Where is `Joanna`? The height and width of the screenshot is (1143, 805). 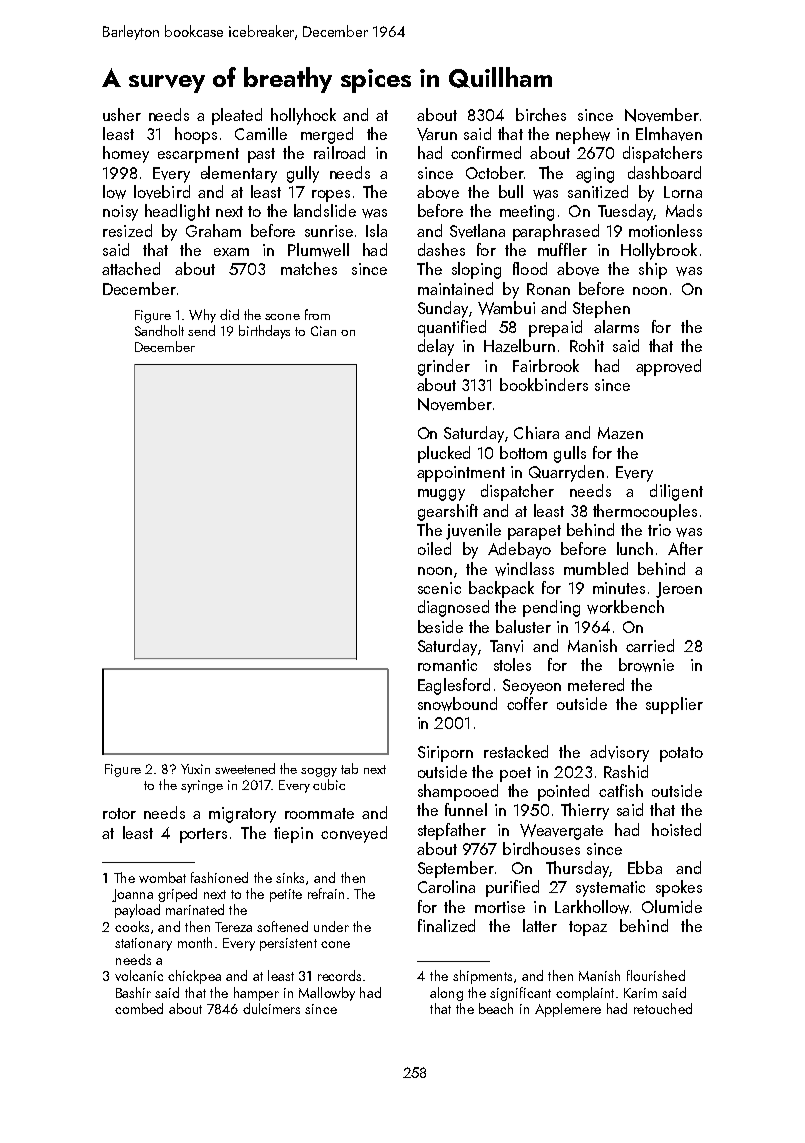 Joanna is located at coordinates (132, 895).
